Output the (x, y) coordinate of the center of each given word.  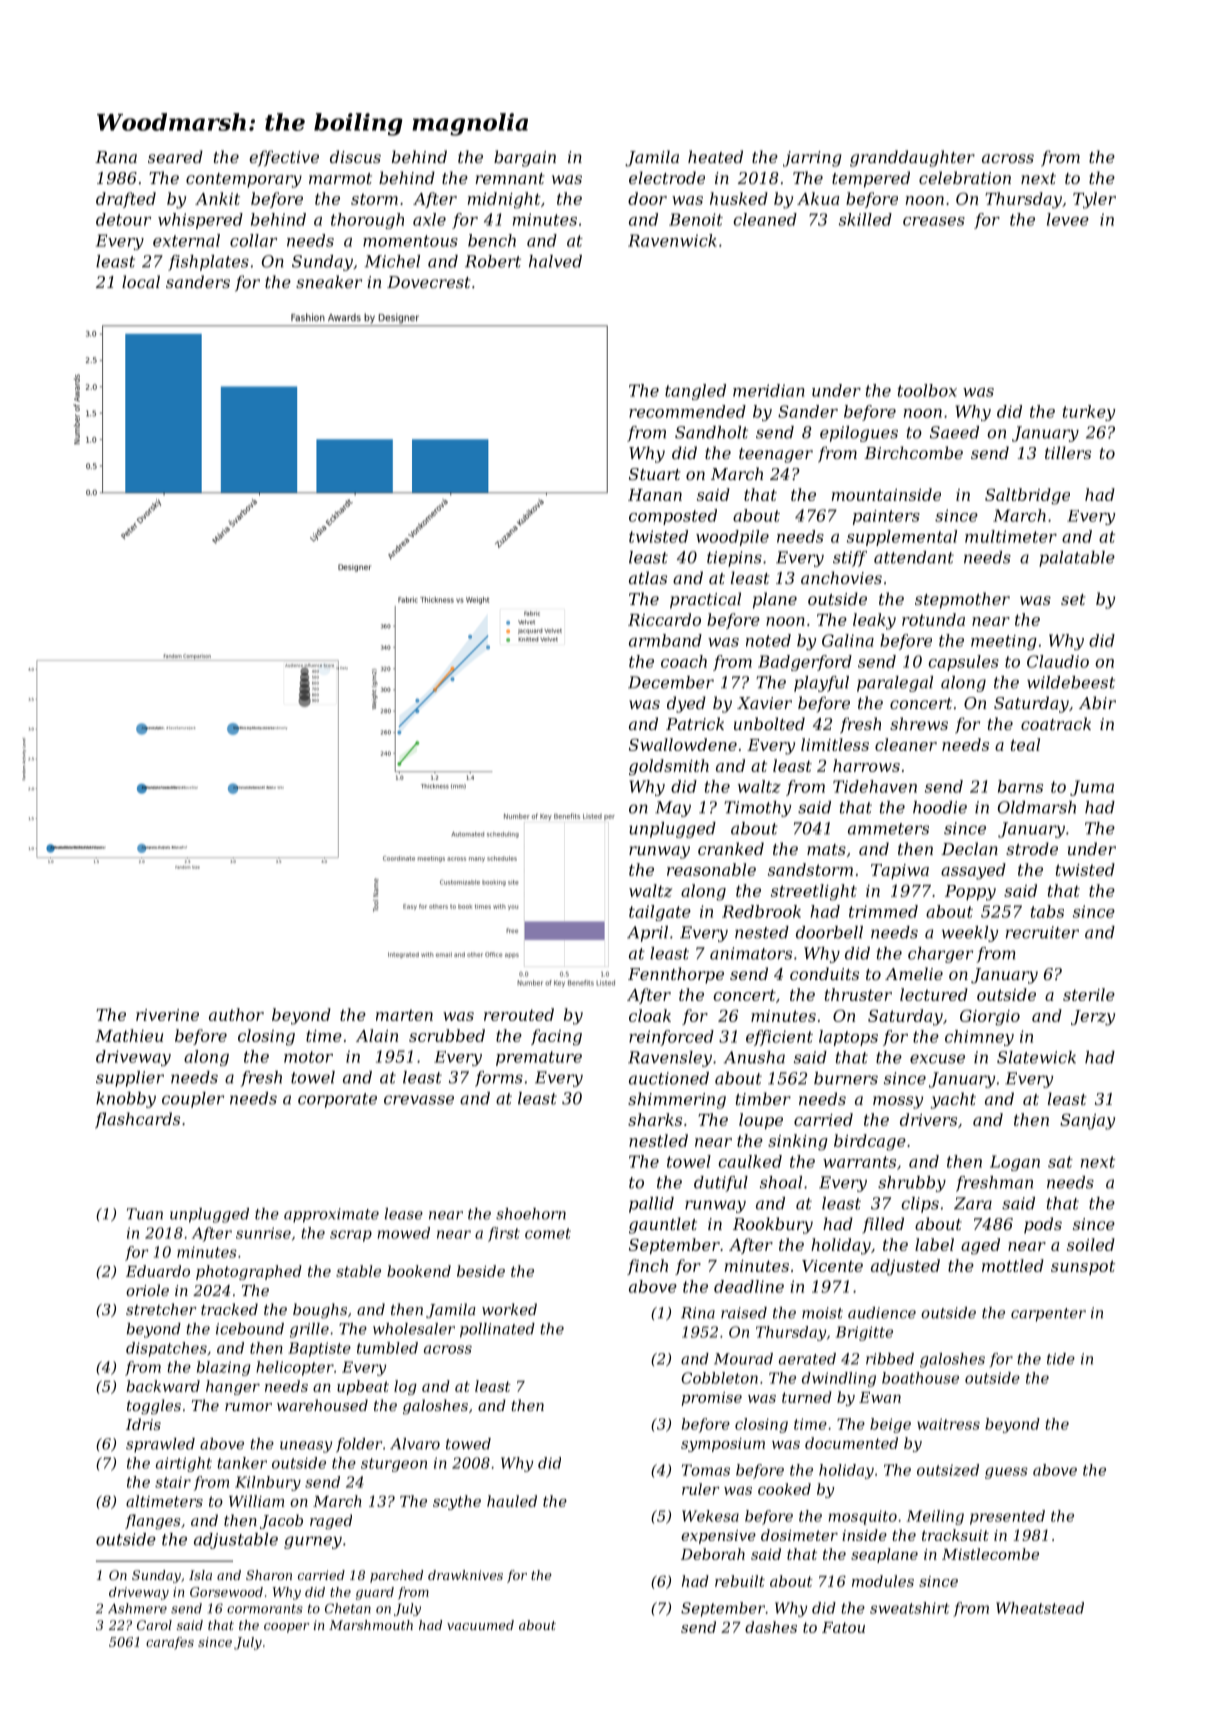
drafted (126, 200)
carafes (170, 1643)
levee (1068, 219)
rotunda (933, 619)
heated (715, 156)
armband (665, 640)
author (236, 1014)
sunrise (263, 1233)
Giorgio (990, 1017)
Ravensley (670, 1059)
